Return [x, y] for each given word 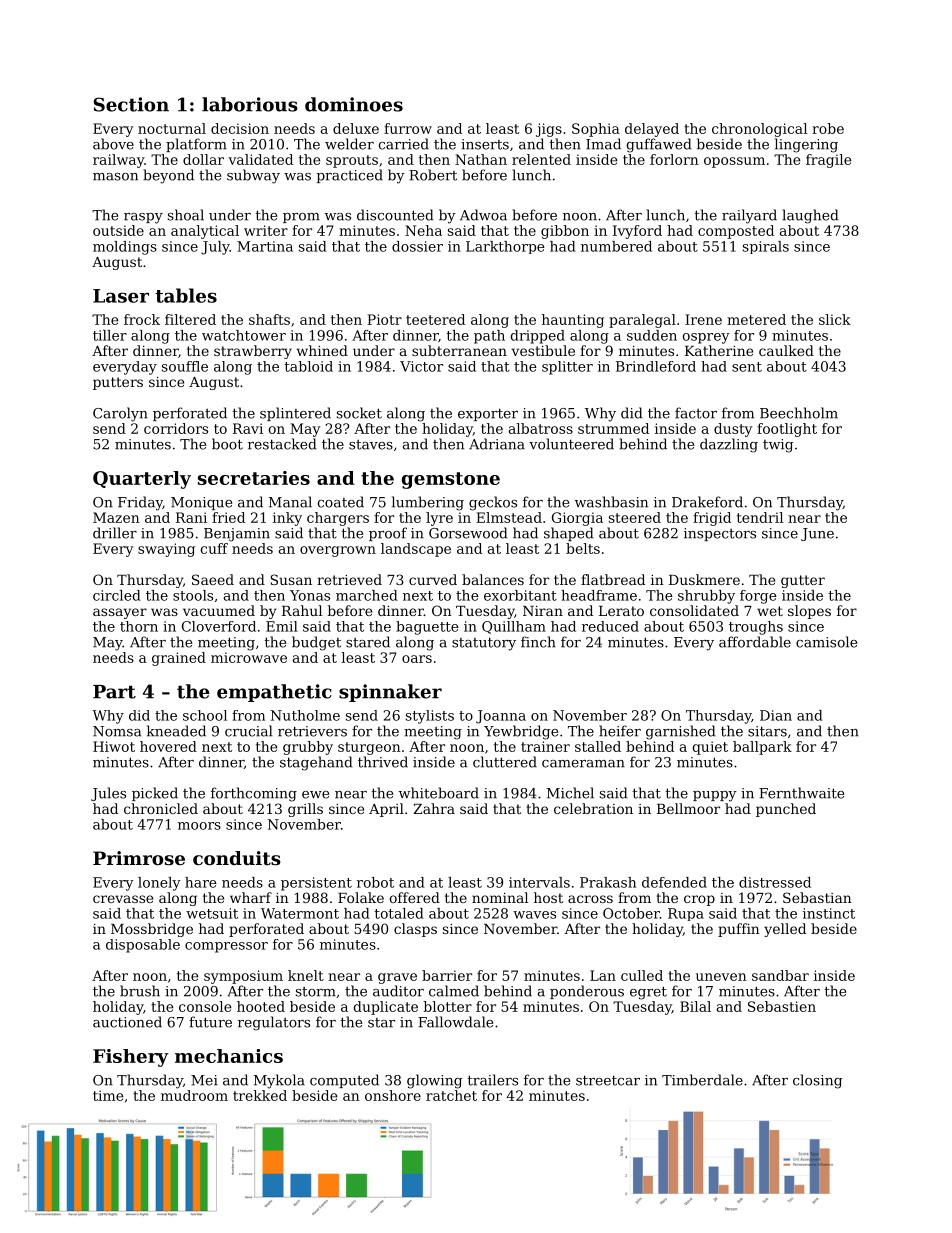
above [113, 144]
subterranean [459, 350]
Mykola [279, 1081]
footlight [787, 430]
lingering [806, 145]
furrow [408, 128]
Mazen [116, 517]
